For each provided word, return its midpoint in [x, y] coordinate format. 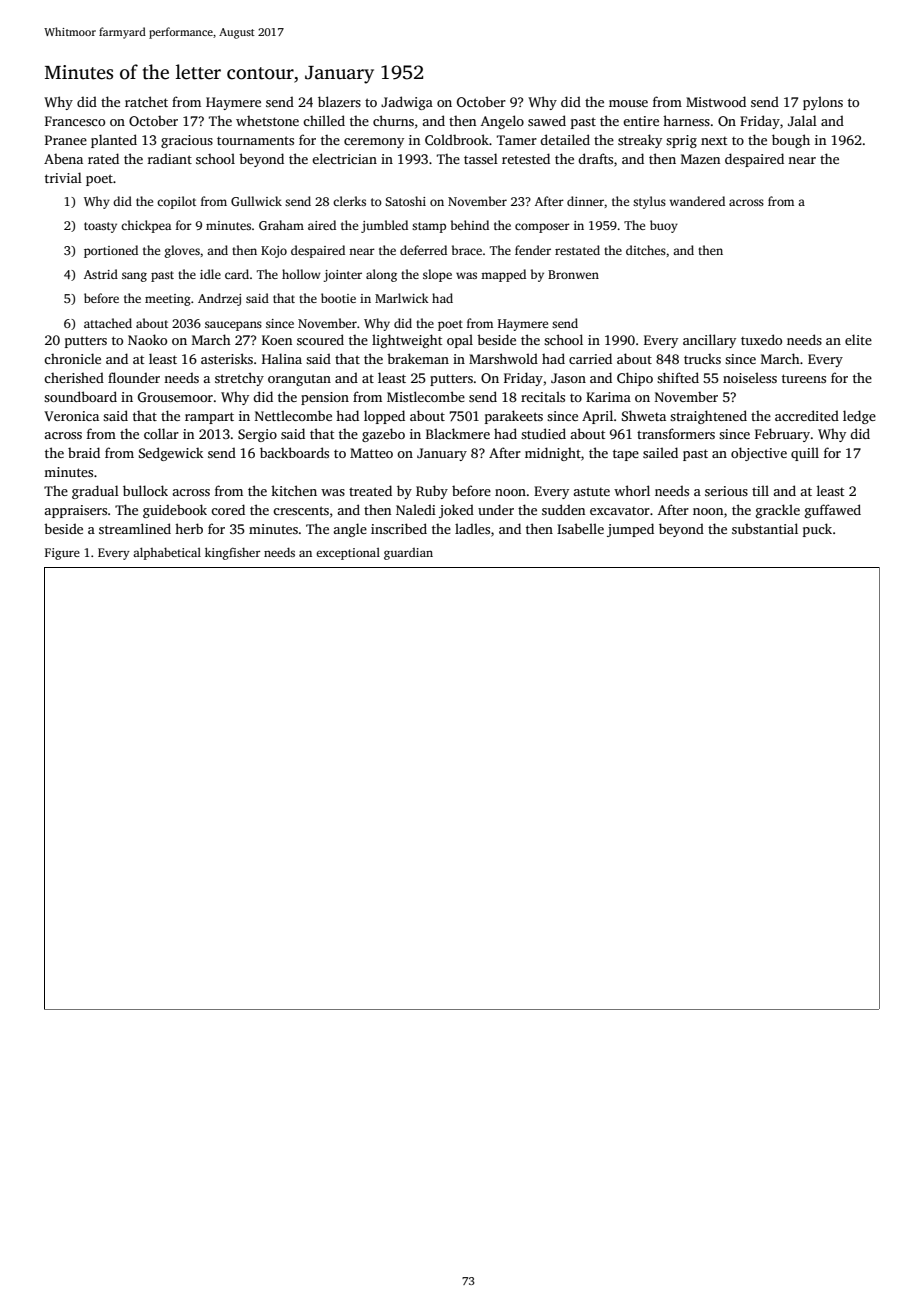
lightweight [407, 341]
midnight [553, 454]
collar [161, 433]
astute [591, 491]
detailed [565, 139]
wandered [697, 201]
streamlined [135, 528]
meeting [168, 300]
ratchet [146, 101]
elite [858, 339]
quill [805, 454]
